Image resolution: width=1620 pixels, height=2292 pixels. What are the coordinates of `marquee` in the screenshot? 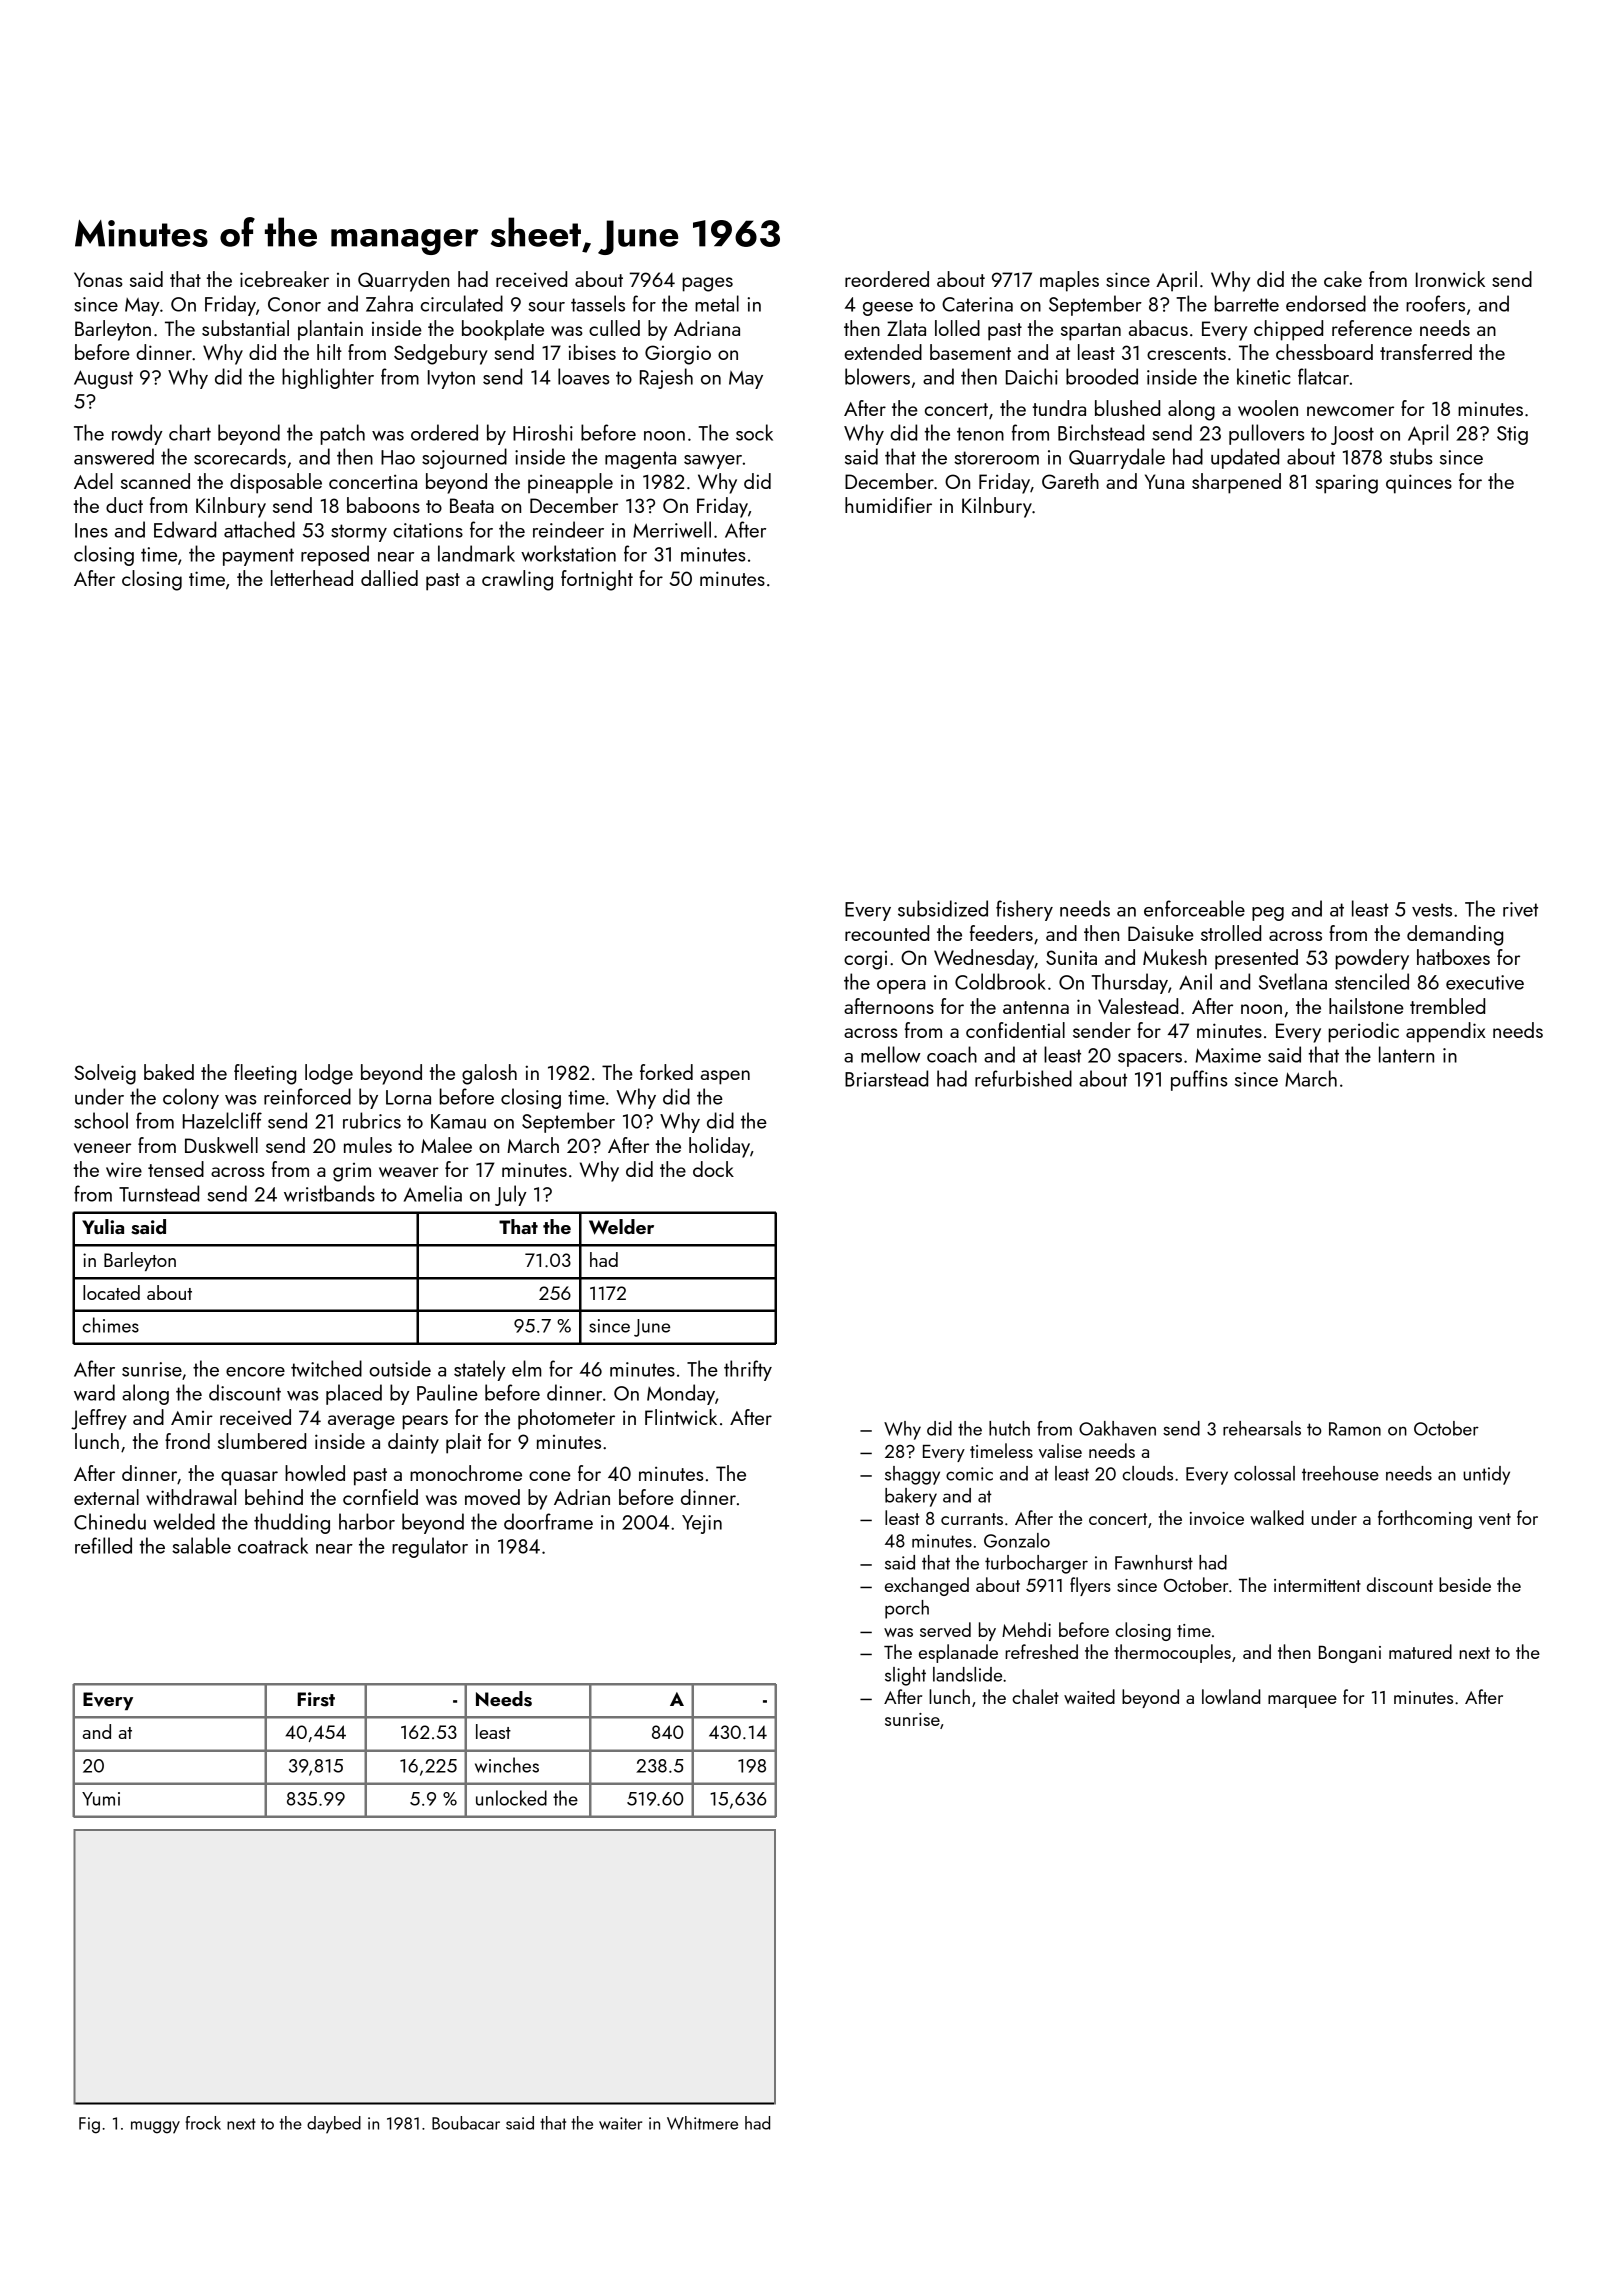 It's located at (1302, 1701).
